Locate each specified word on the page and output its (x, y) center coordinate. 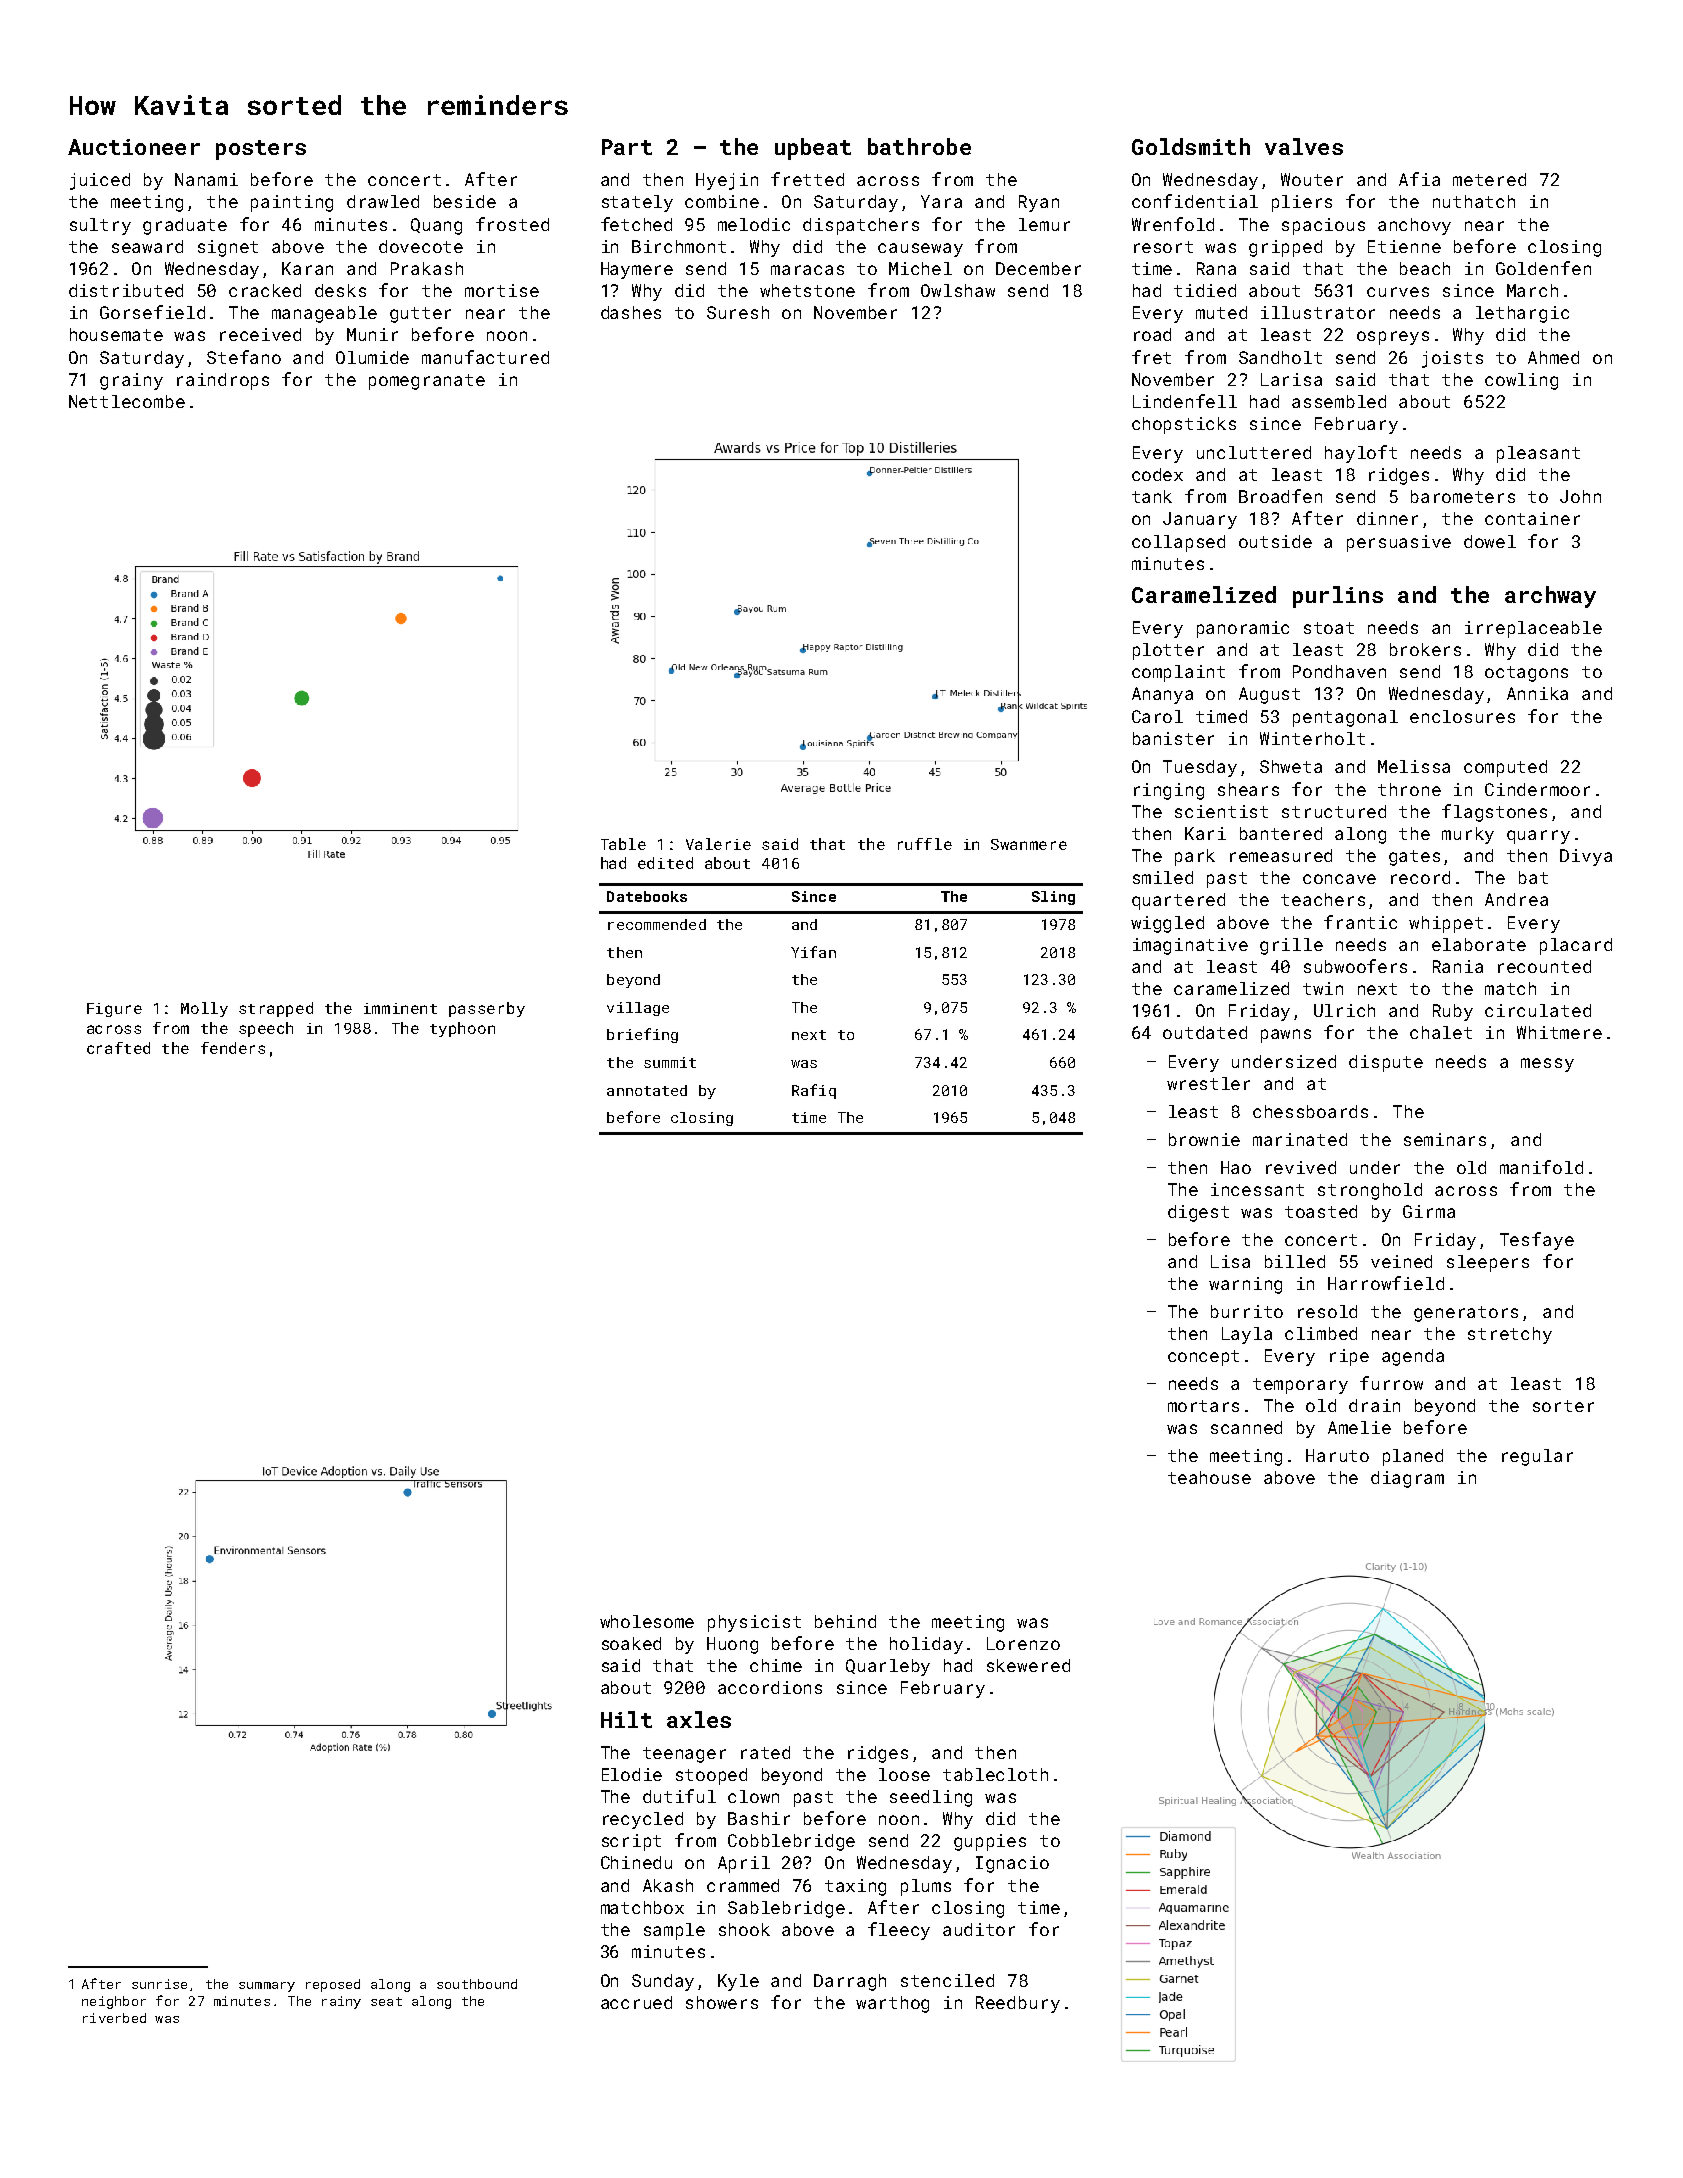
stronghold (1370, 1191)
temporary (1300, 1386)
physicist (754, 1623)
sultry (100, 226)
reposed (333, 1985)
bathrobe (919, 146)
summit (670, 1062)
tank (1152, 496)
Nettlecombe (127, 401)
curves (1398, 292)
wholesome (647, 1621)
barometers (1463, 496)
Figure (114, 1010)
